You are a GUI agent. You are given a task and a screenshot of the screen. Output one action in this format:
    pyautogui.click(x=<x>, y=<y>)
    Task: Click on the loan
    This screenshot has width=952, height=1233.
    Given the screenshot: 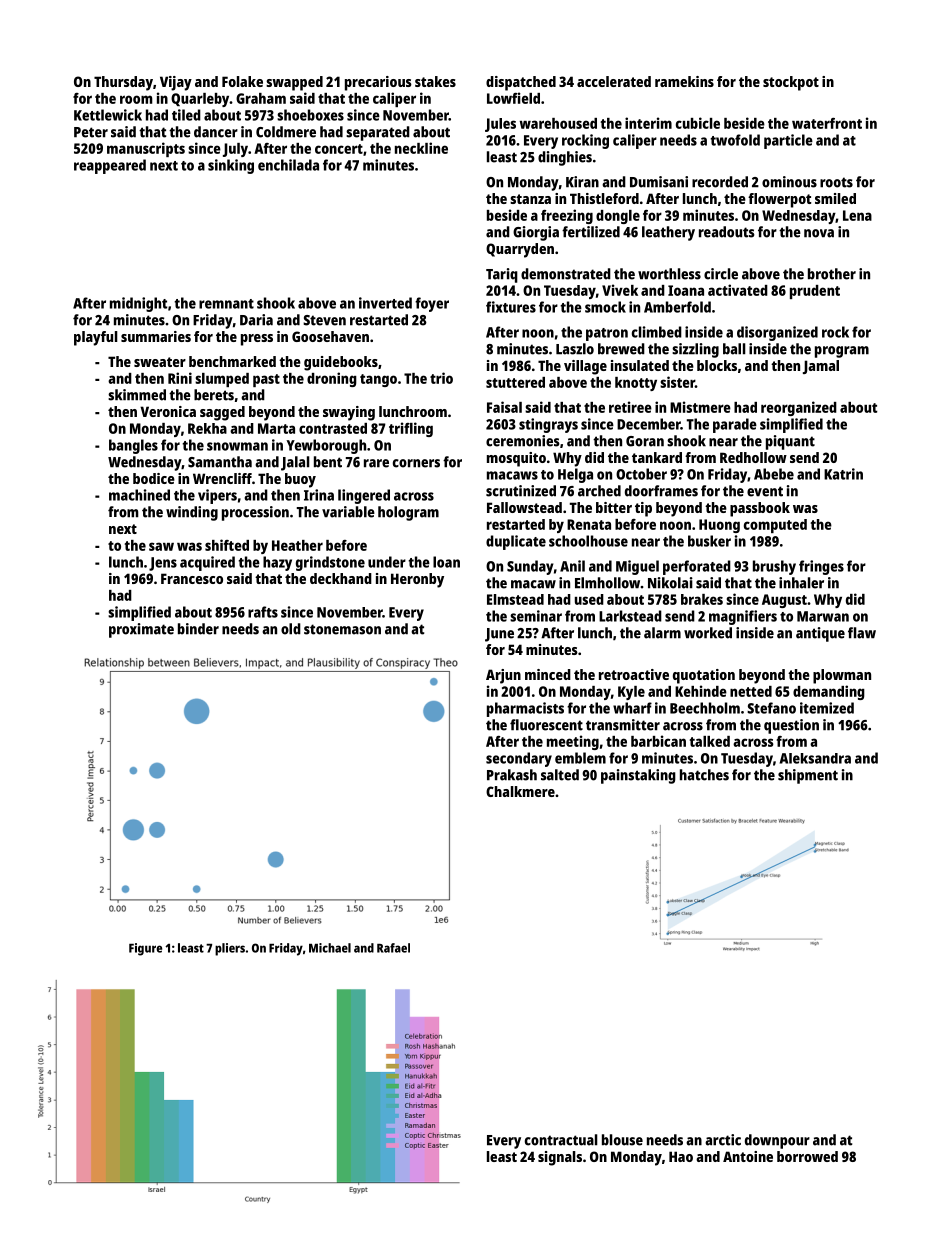 What is the action you would take?
    pyautogui.click(x=446, y=562)
